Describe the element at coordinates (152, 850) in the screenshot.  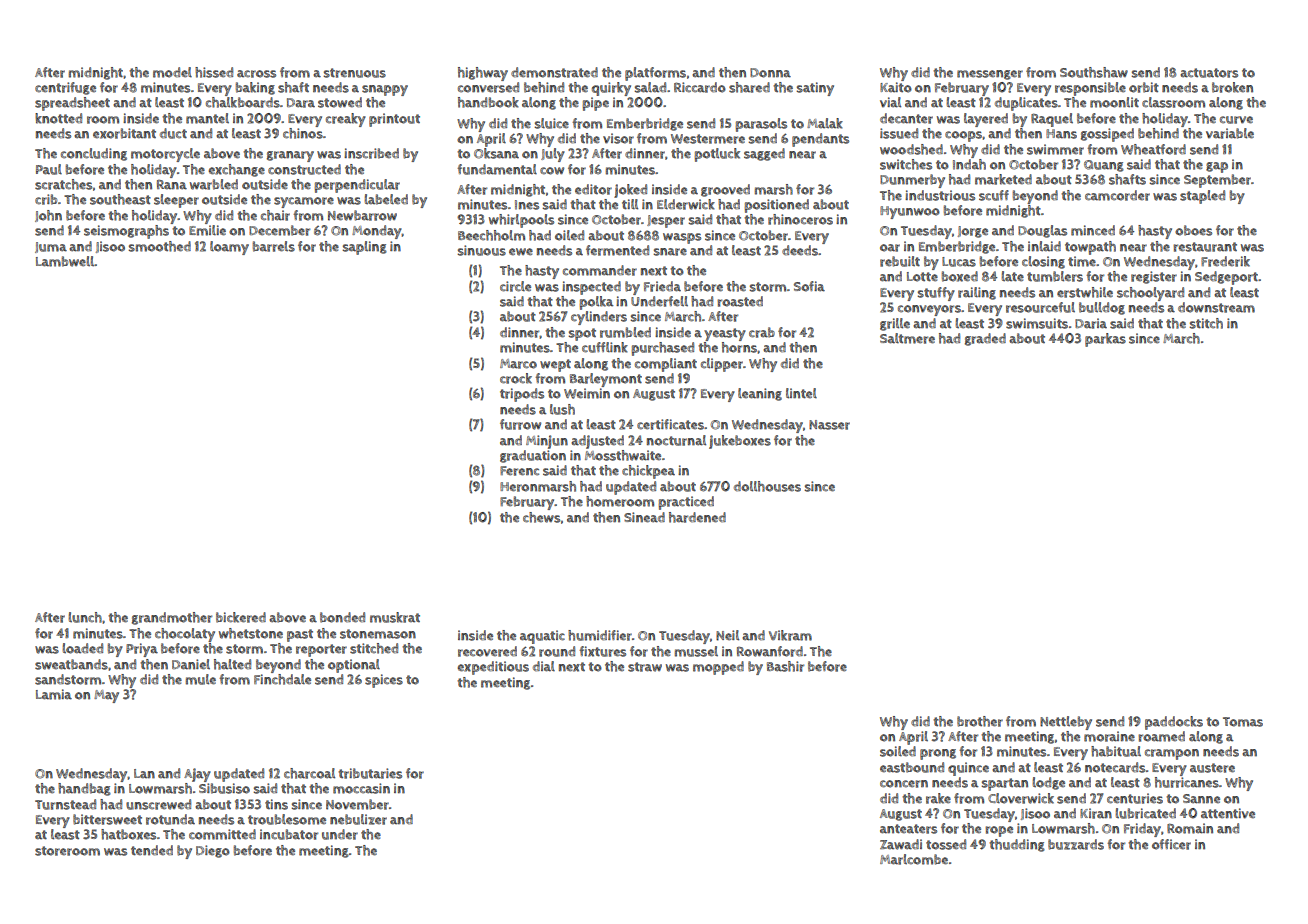
I see `tended` at that location.
